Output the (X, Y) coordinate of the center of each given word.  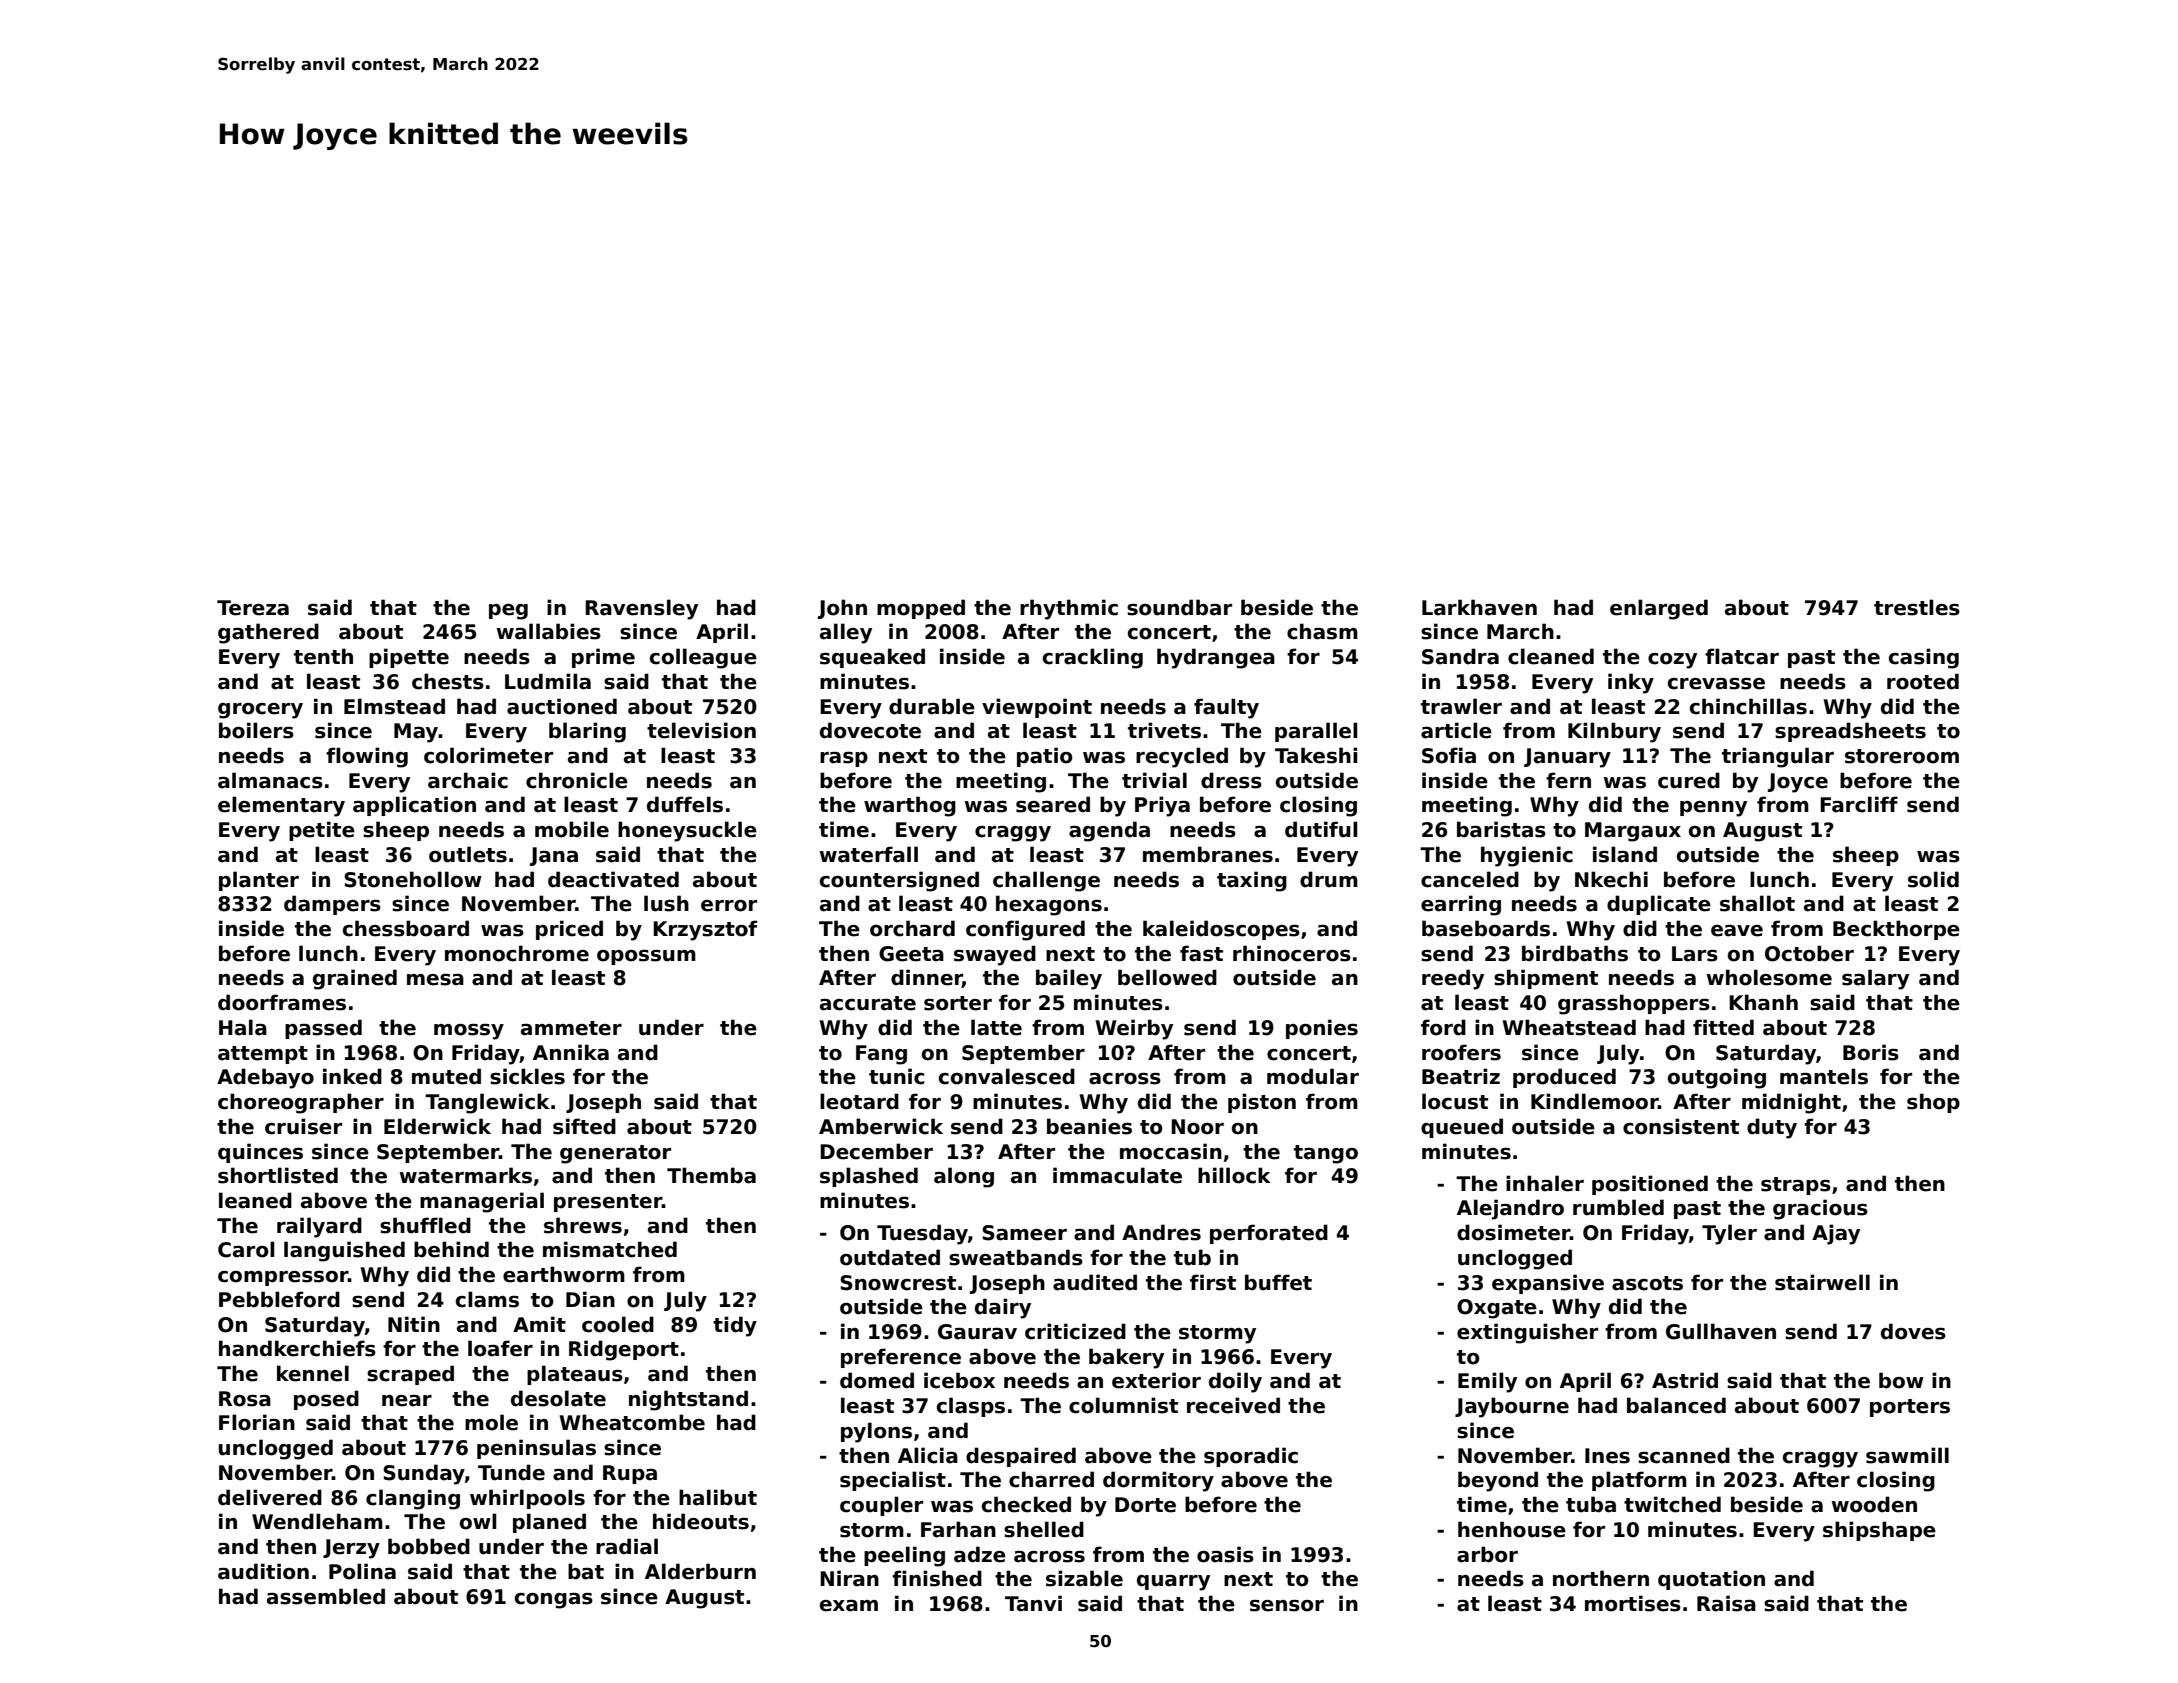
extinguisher (1527, 1333)
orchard (912, 928)
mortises (1633, 1603)
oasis (1225, 1554)
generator (615, 1154)
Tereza (253, 608)
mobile (572, 829)
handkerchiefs (297, 1348)
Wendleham (317, 1521)
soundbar (1179, 607)
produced (1564, 1078)
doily (1235, 1382)
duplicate (1659, 905)
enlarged (1659, 609)
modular (1313, 1076)
